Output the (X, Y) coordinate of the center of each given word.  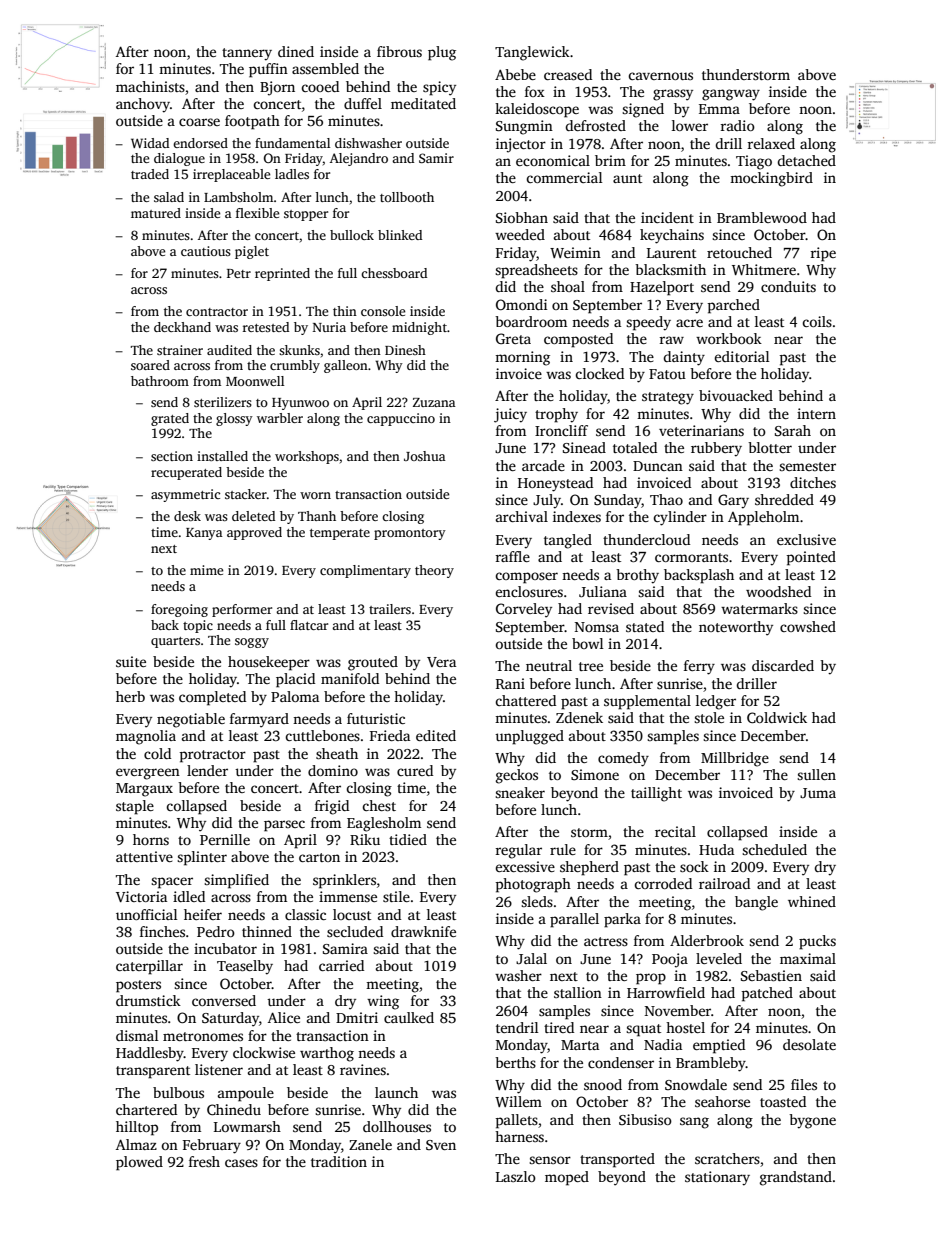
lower (690, 125)
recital (675, 831)
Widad (150, 143)
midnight (419, 328)
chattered (525, 700)
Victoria (141, 896)
